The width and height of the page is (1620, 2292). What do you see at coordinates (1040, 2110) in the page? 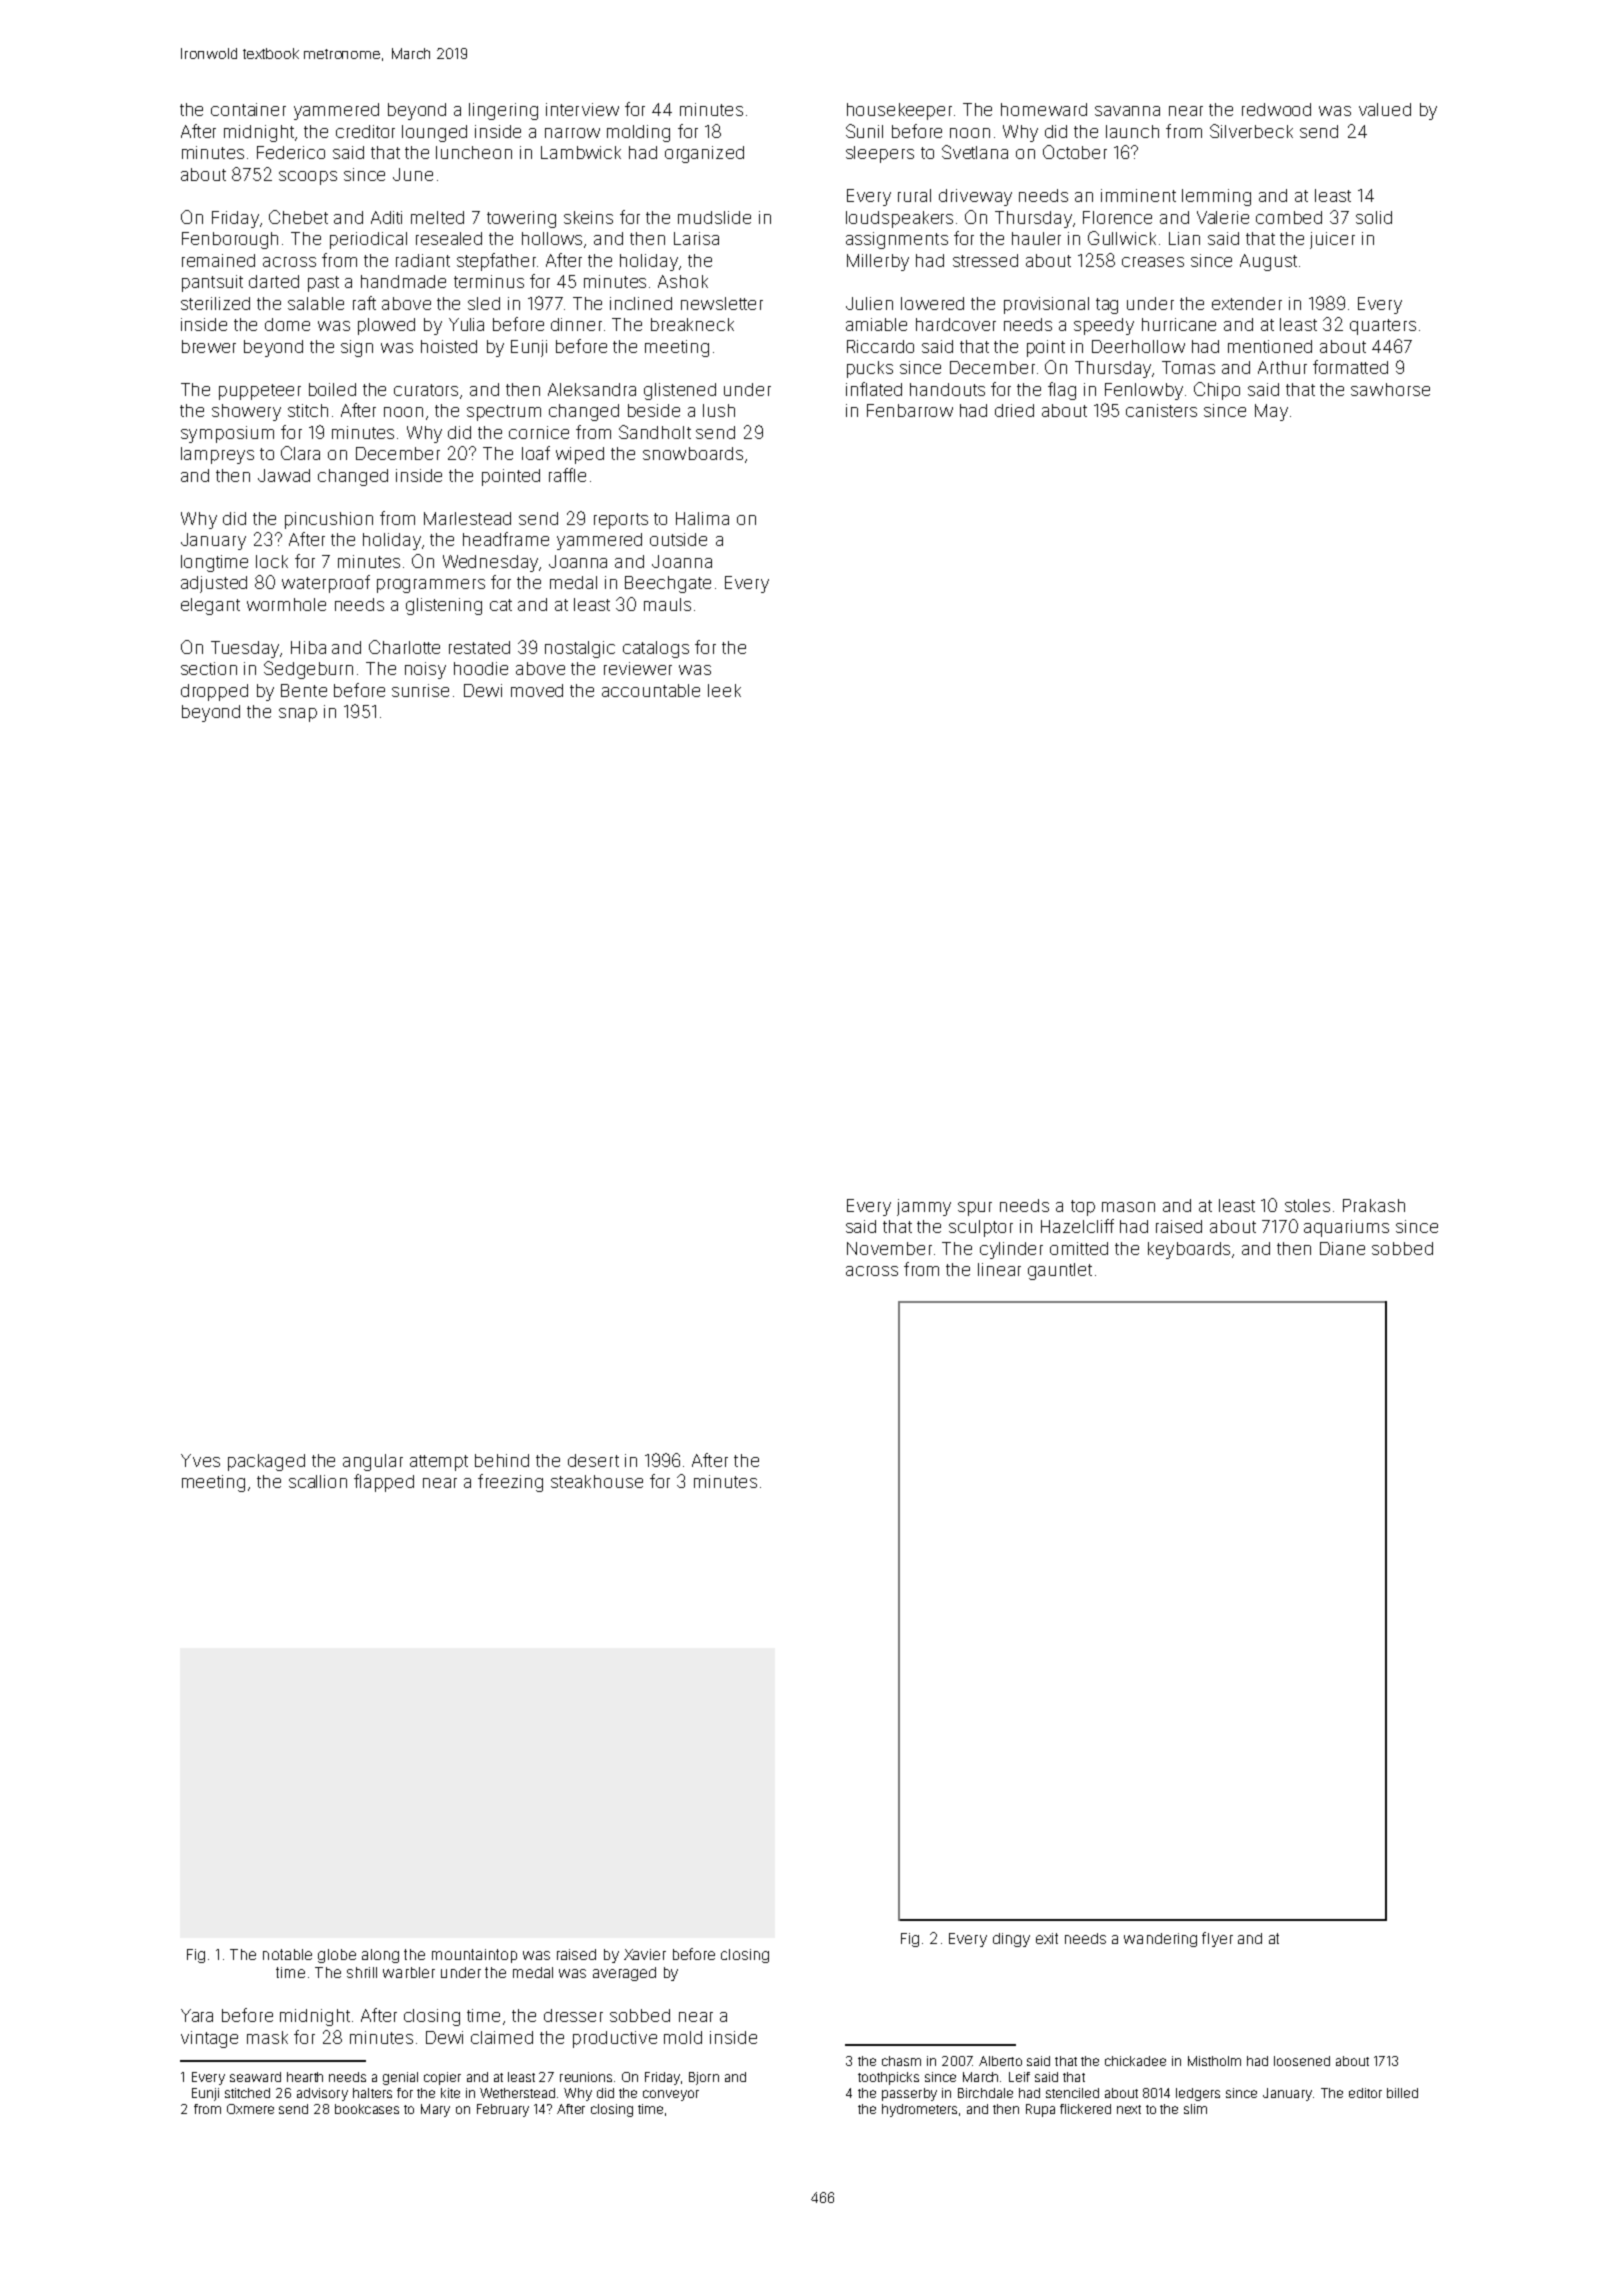
I see `Rupa` at bounding box center [1040, 2110].
